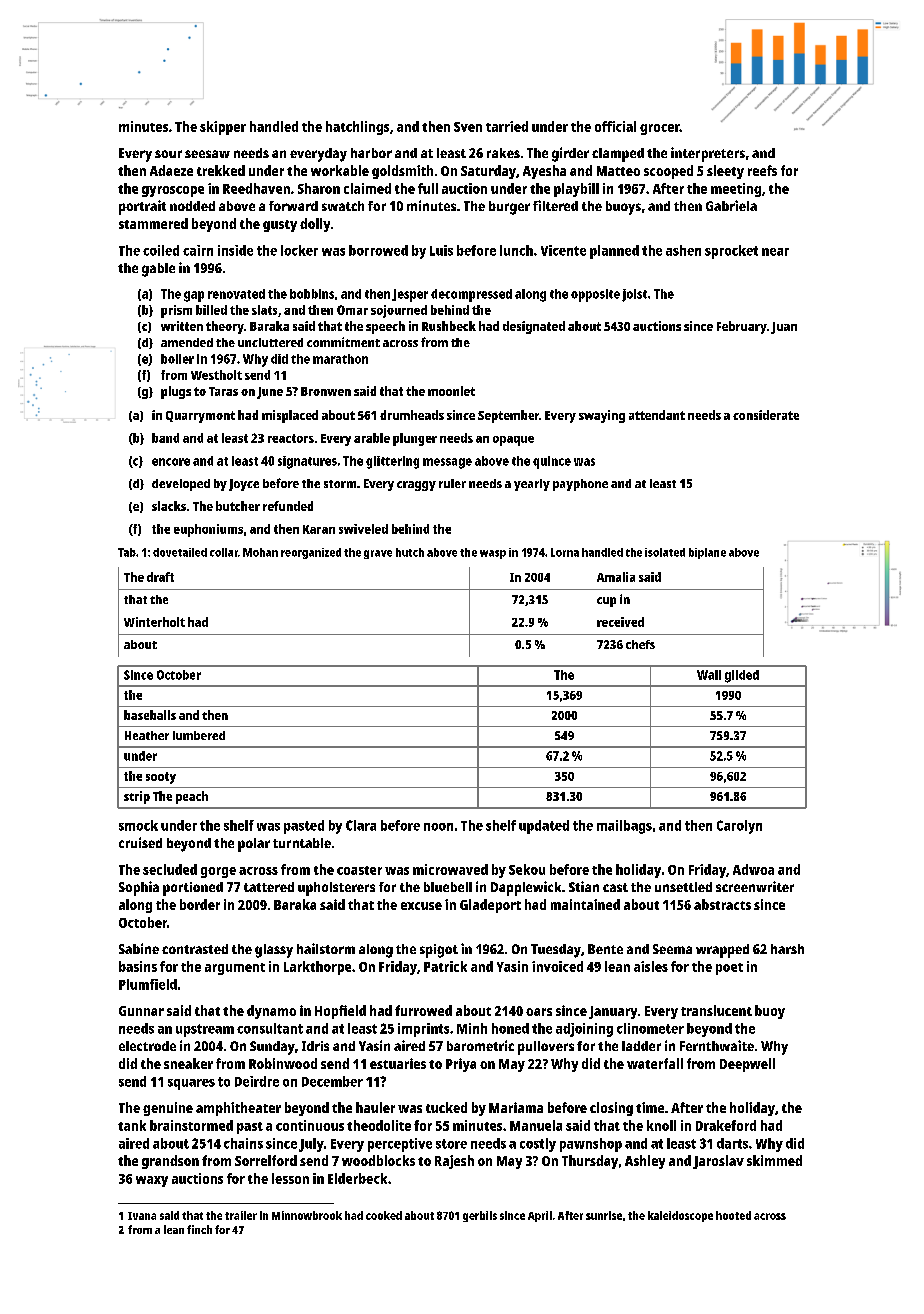  I want to click on cooked, so click(384, 1215).
